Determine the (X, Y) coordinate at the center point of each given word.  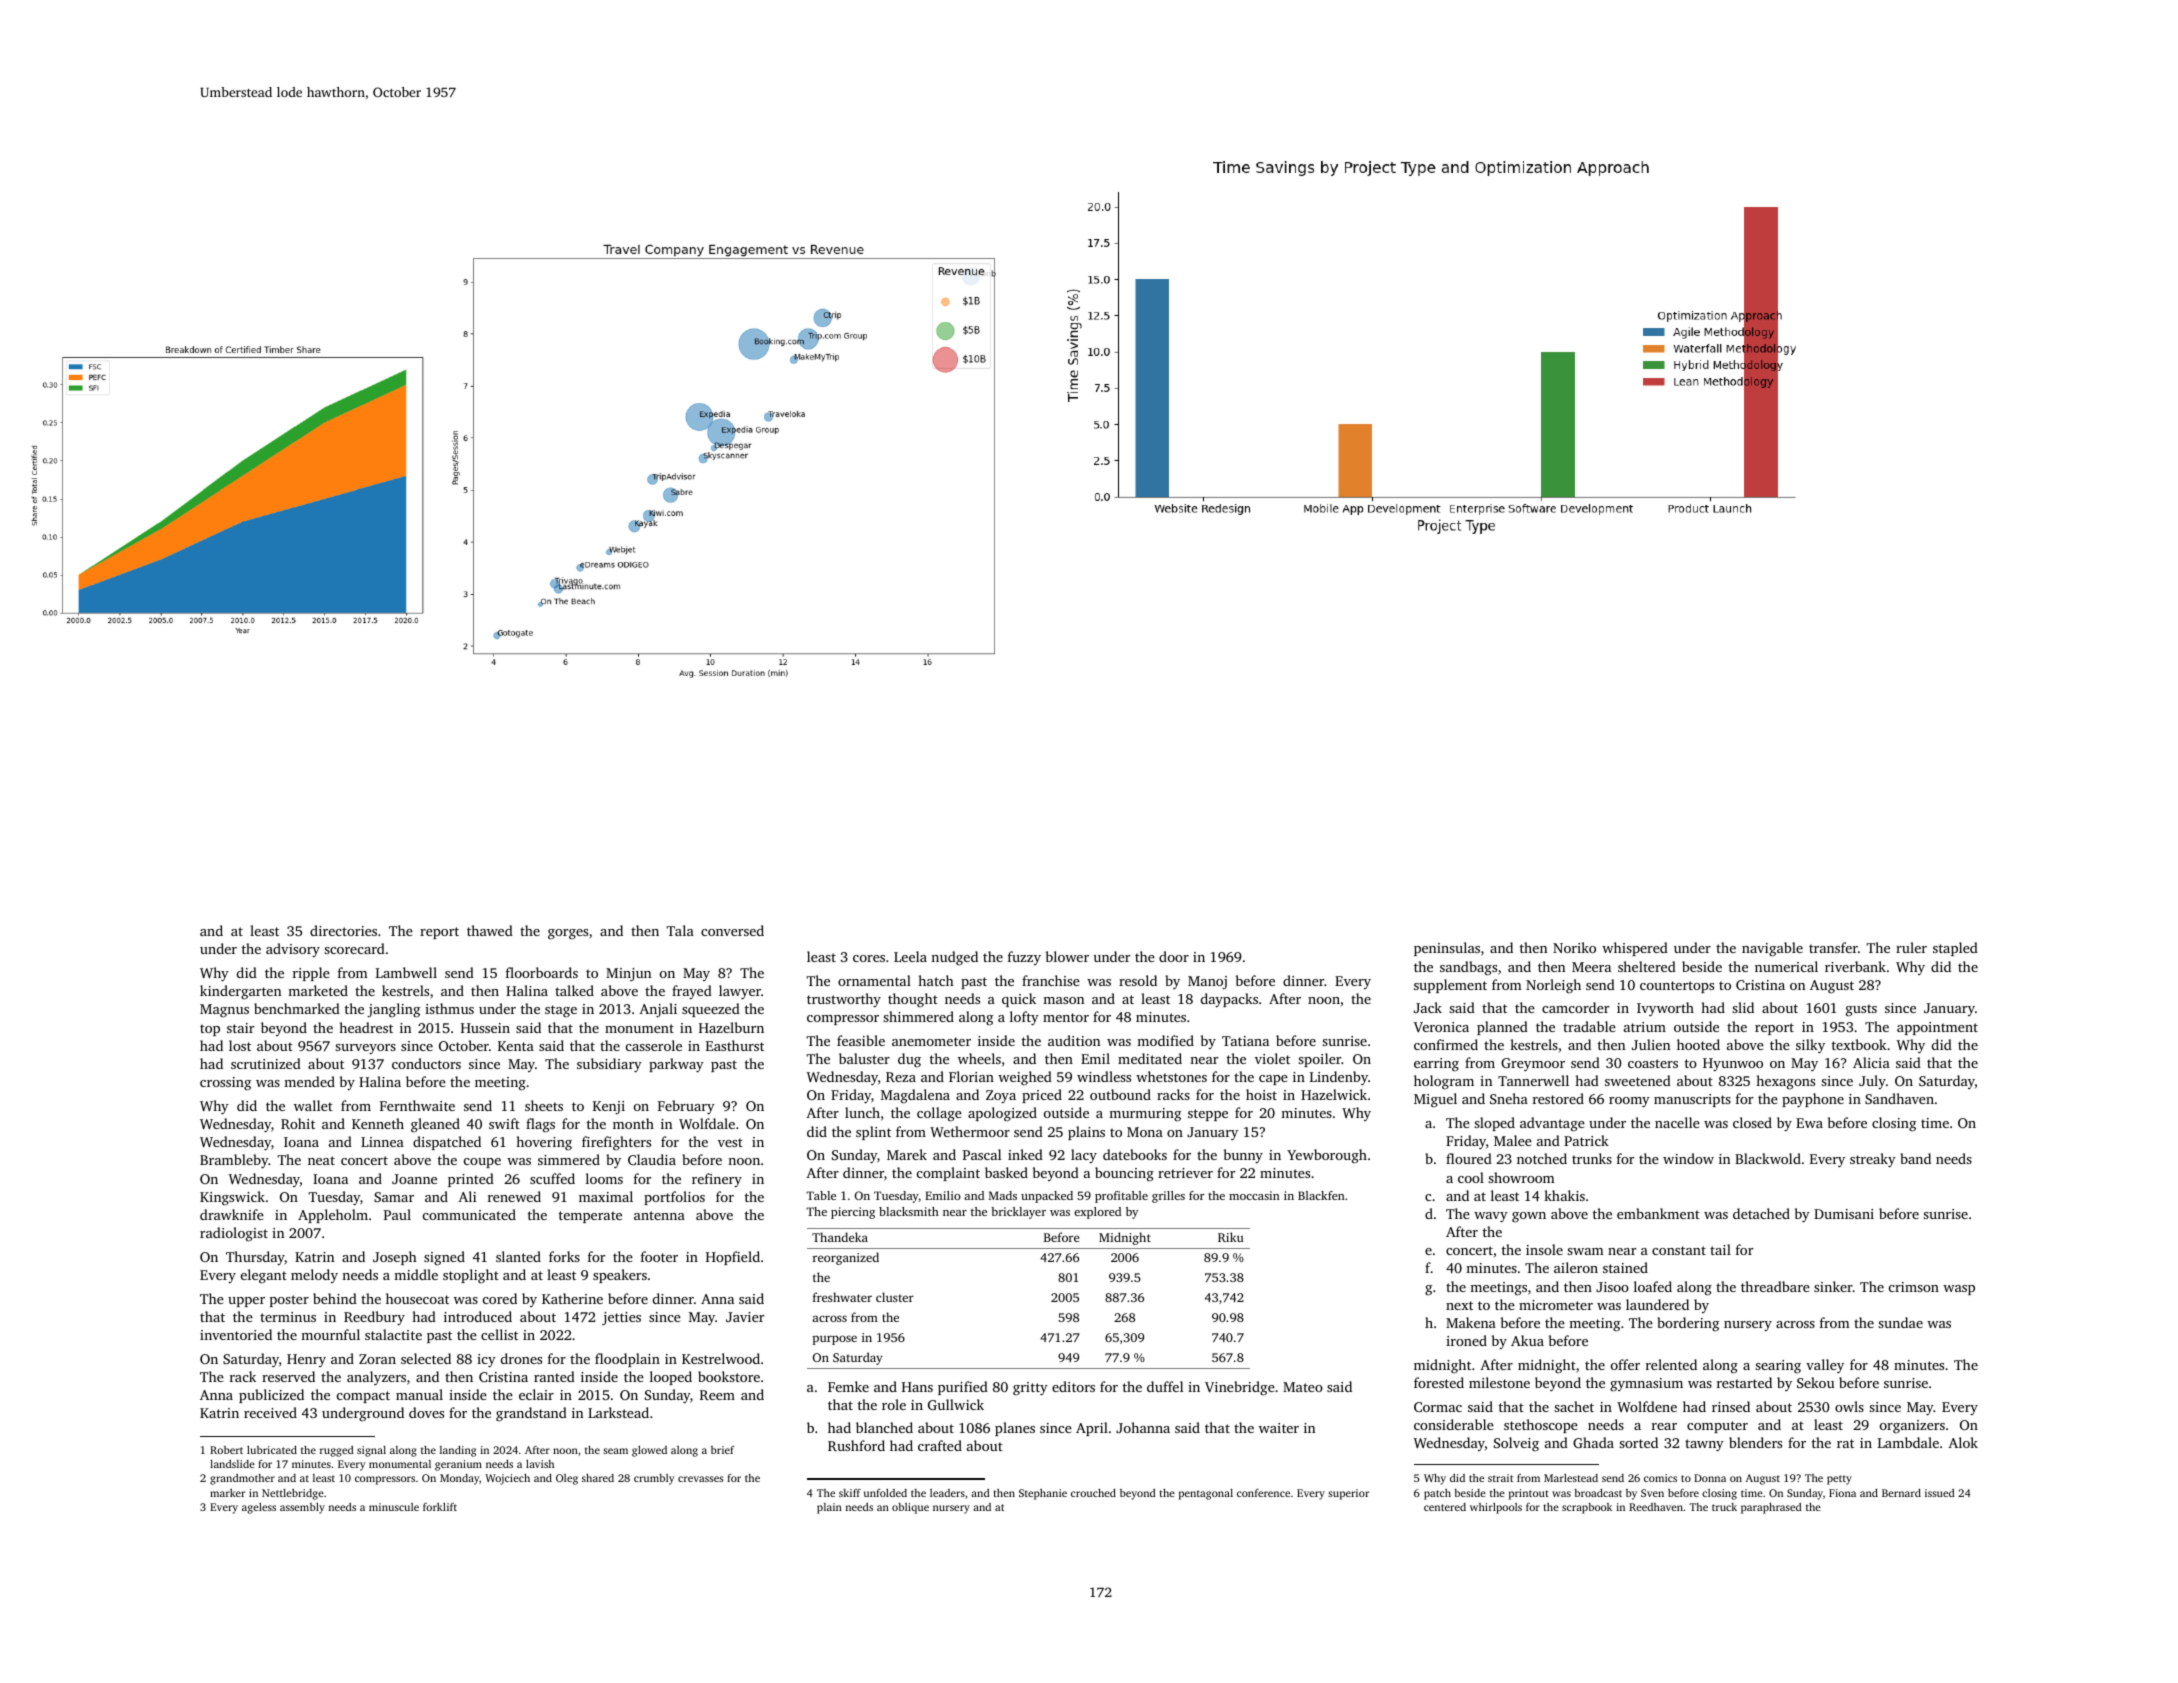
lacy (1084, 1156)
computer (1717, 1427)
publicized (271, 1396)
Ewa (1809, 1123)
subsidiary (609, 1065)
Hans (917, 1387)
